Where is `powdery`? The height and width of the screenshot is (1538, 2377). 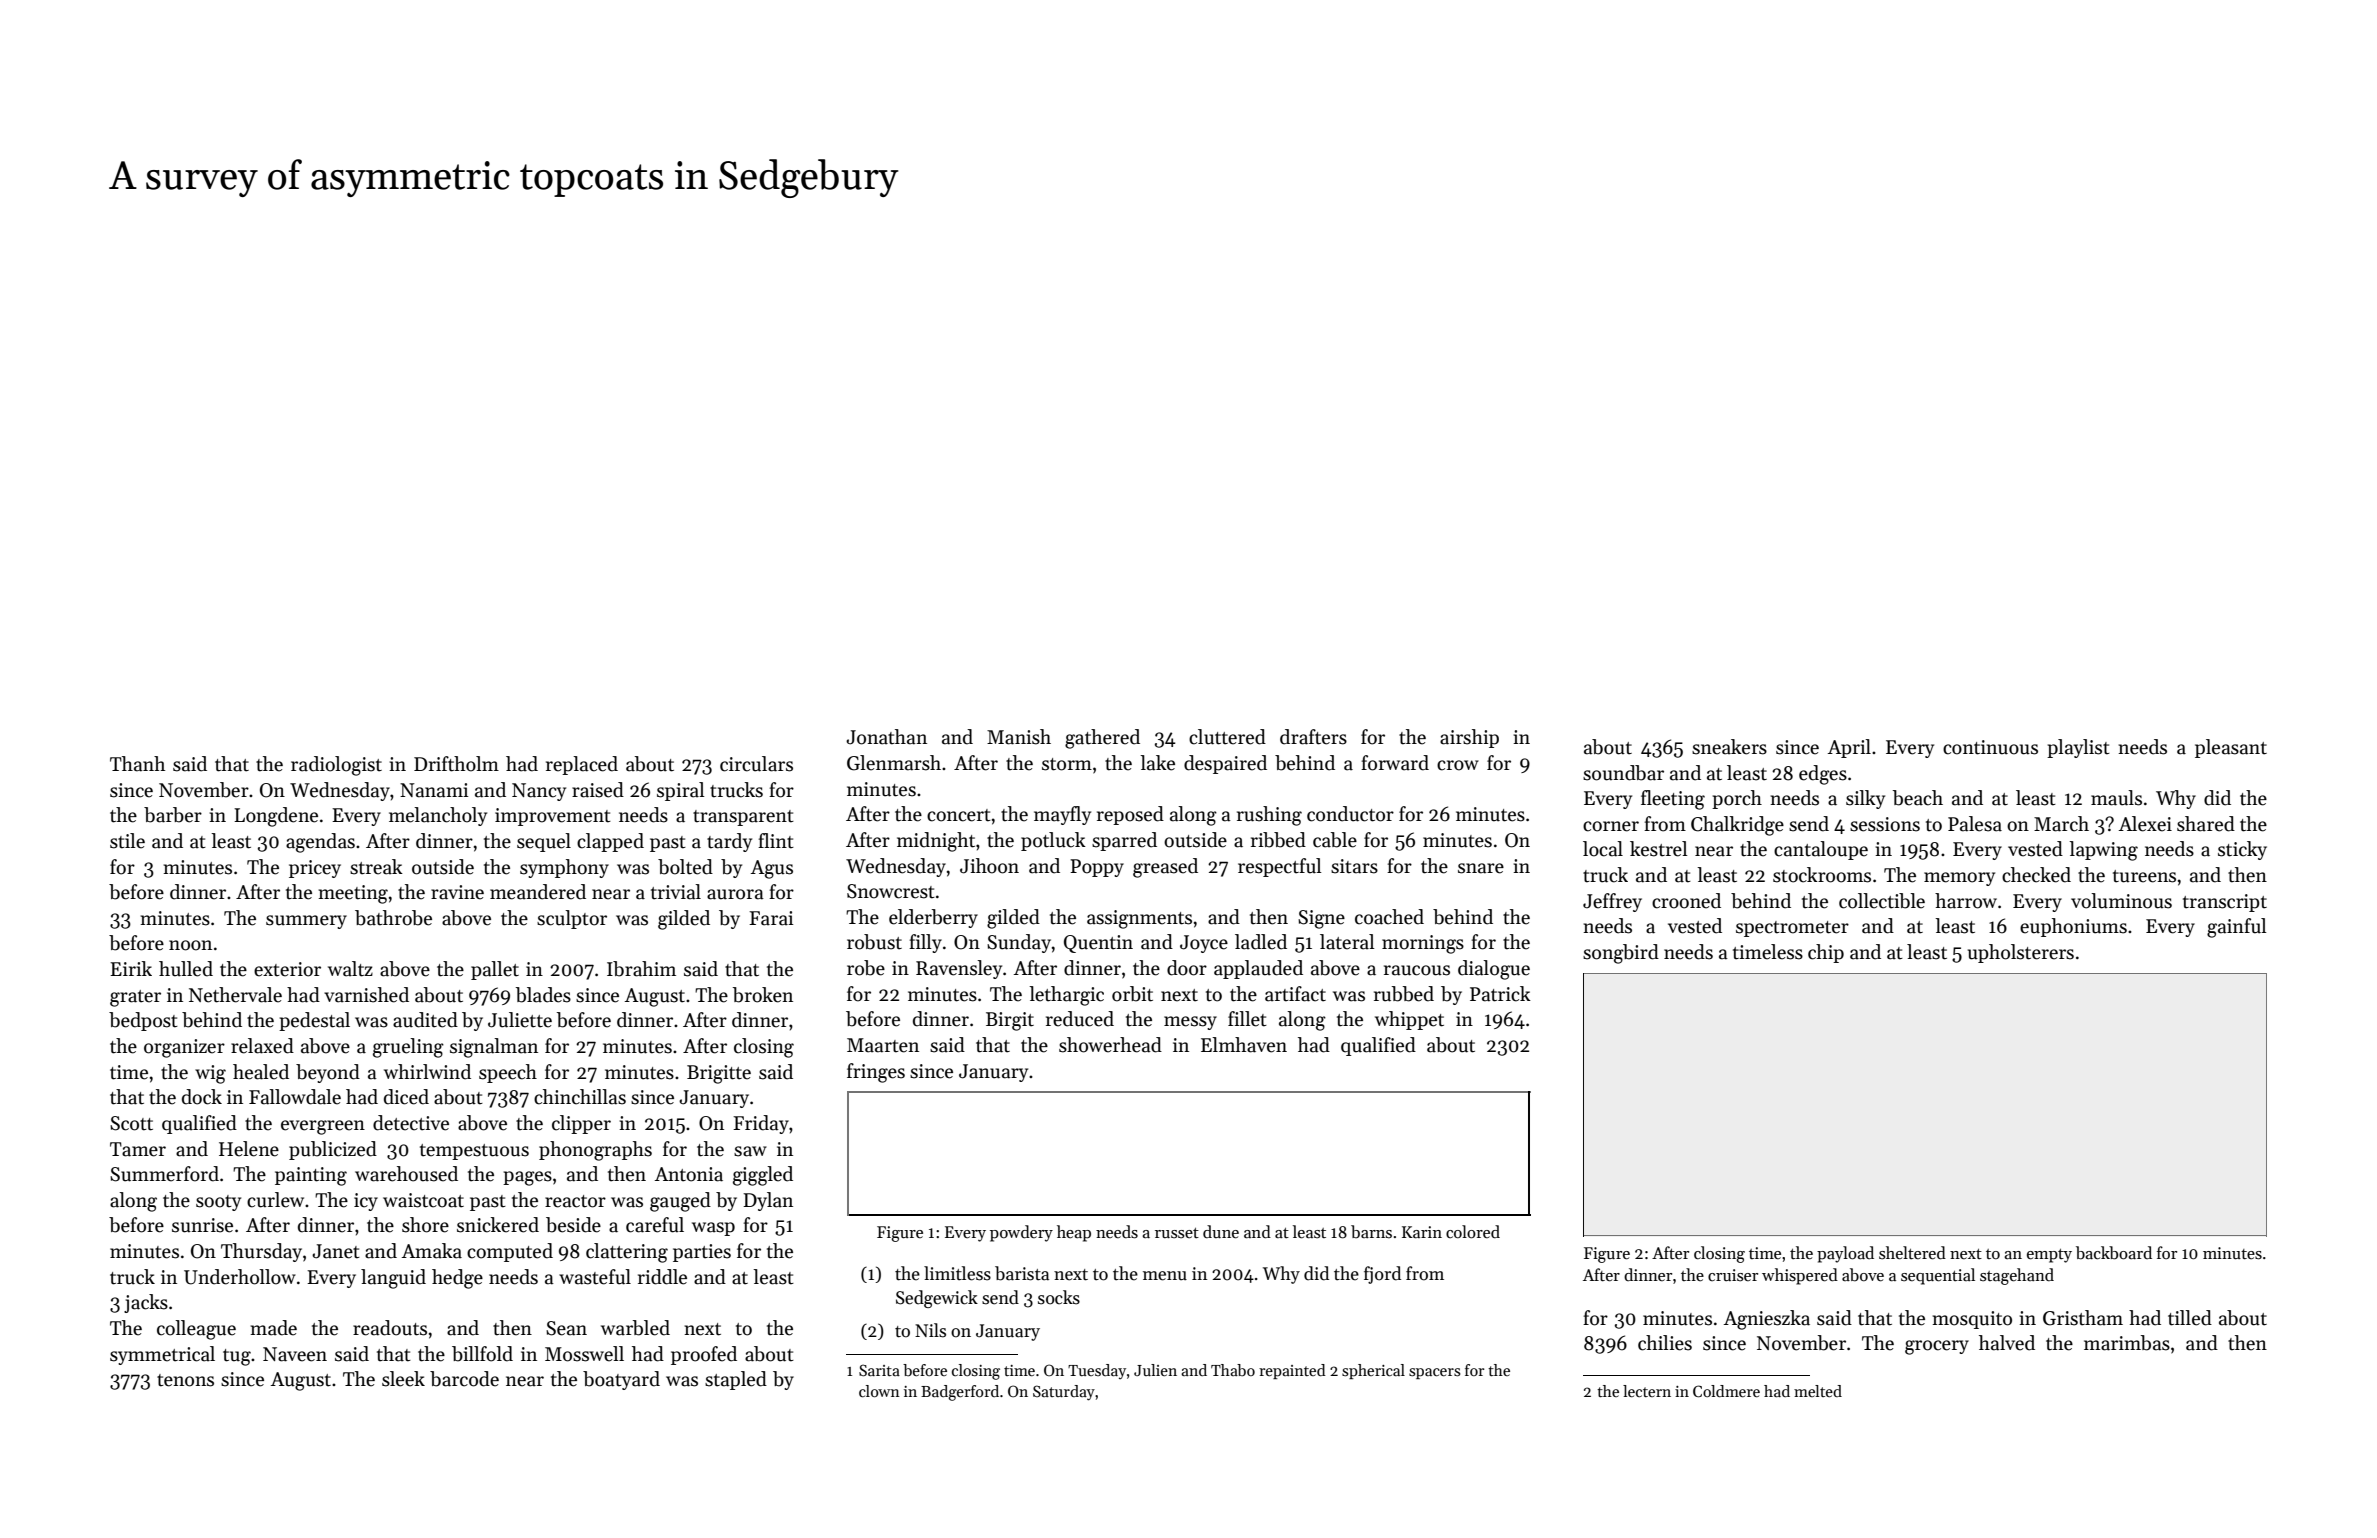 powdery is located at coordinates (1021, 1233).
